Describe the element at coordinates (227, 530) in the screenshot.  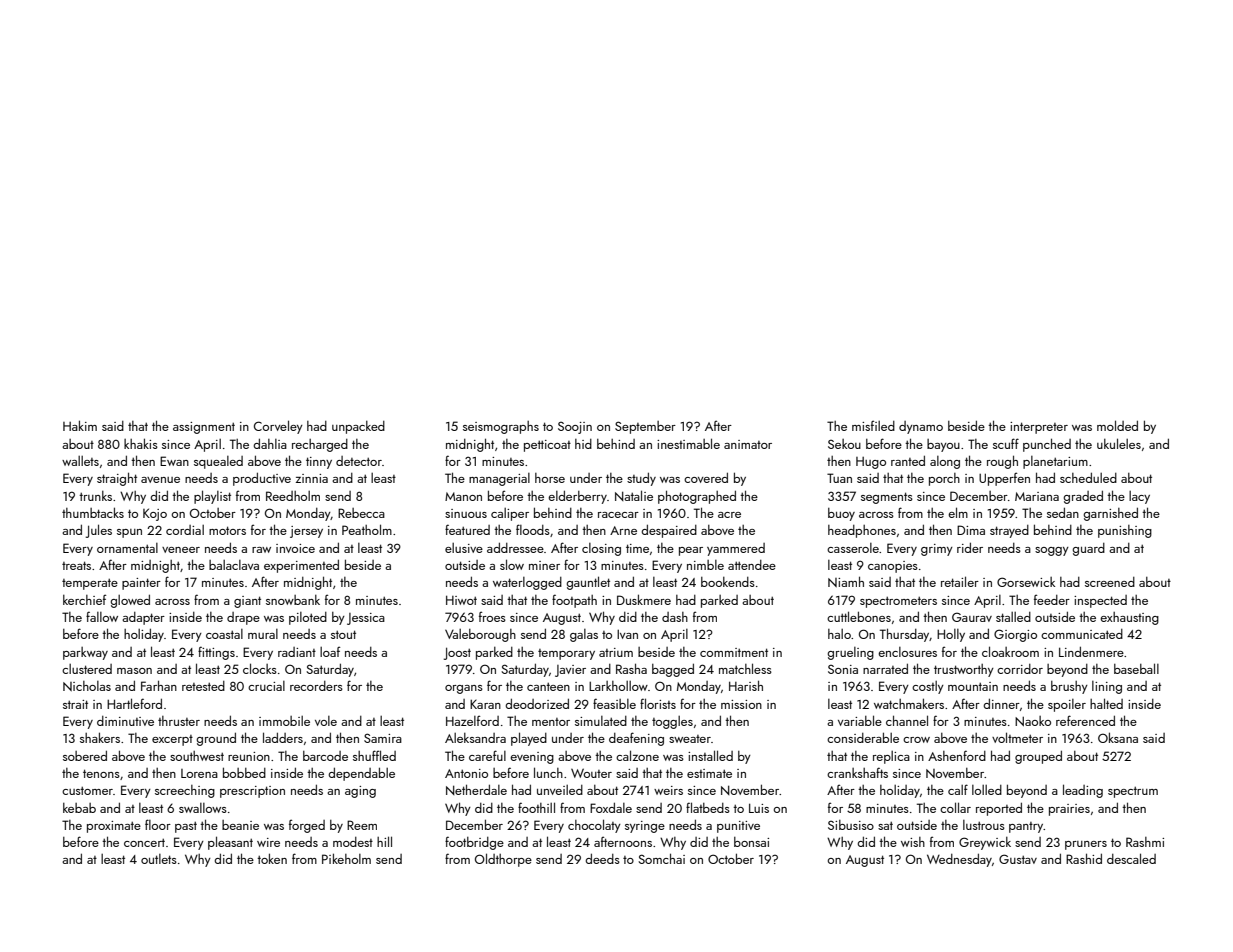
I see `motors` at that location.
